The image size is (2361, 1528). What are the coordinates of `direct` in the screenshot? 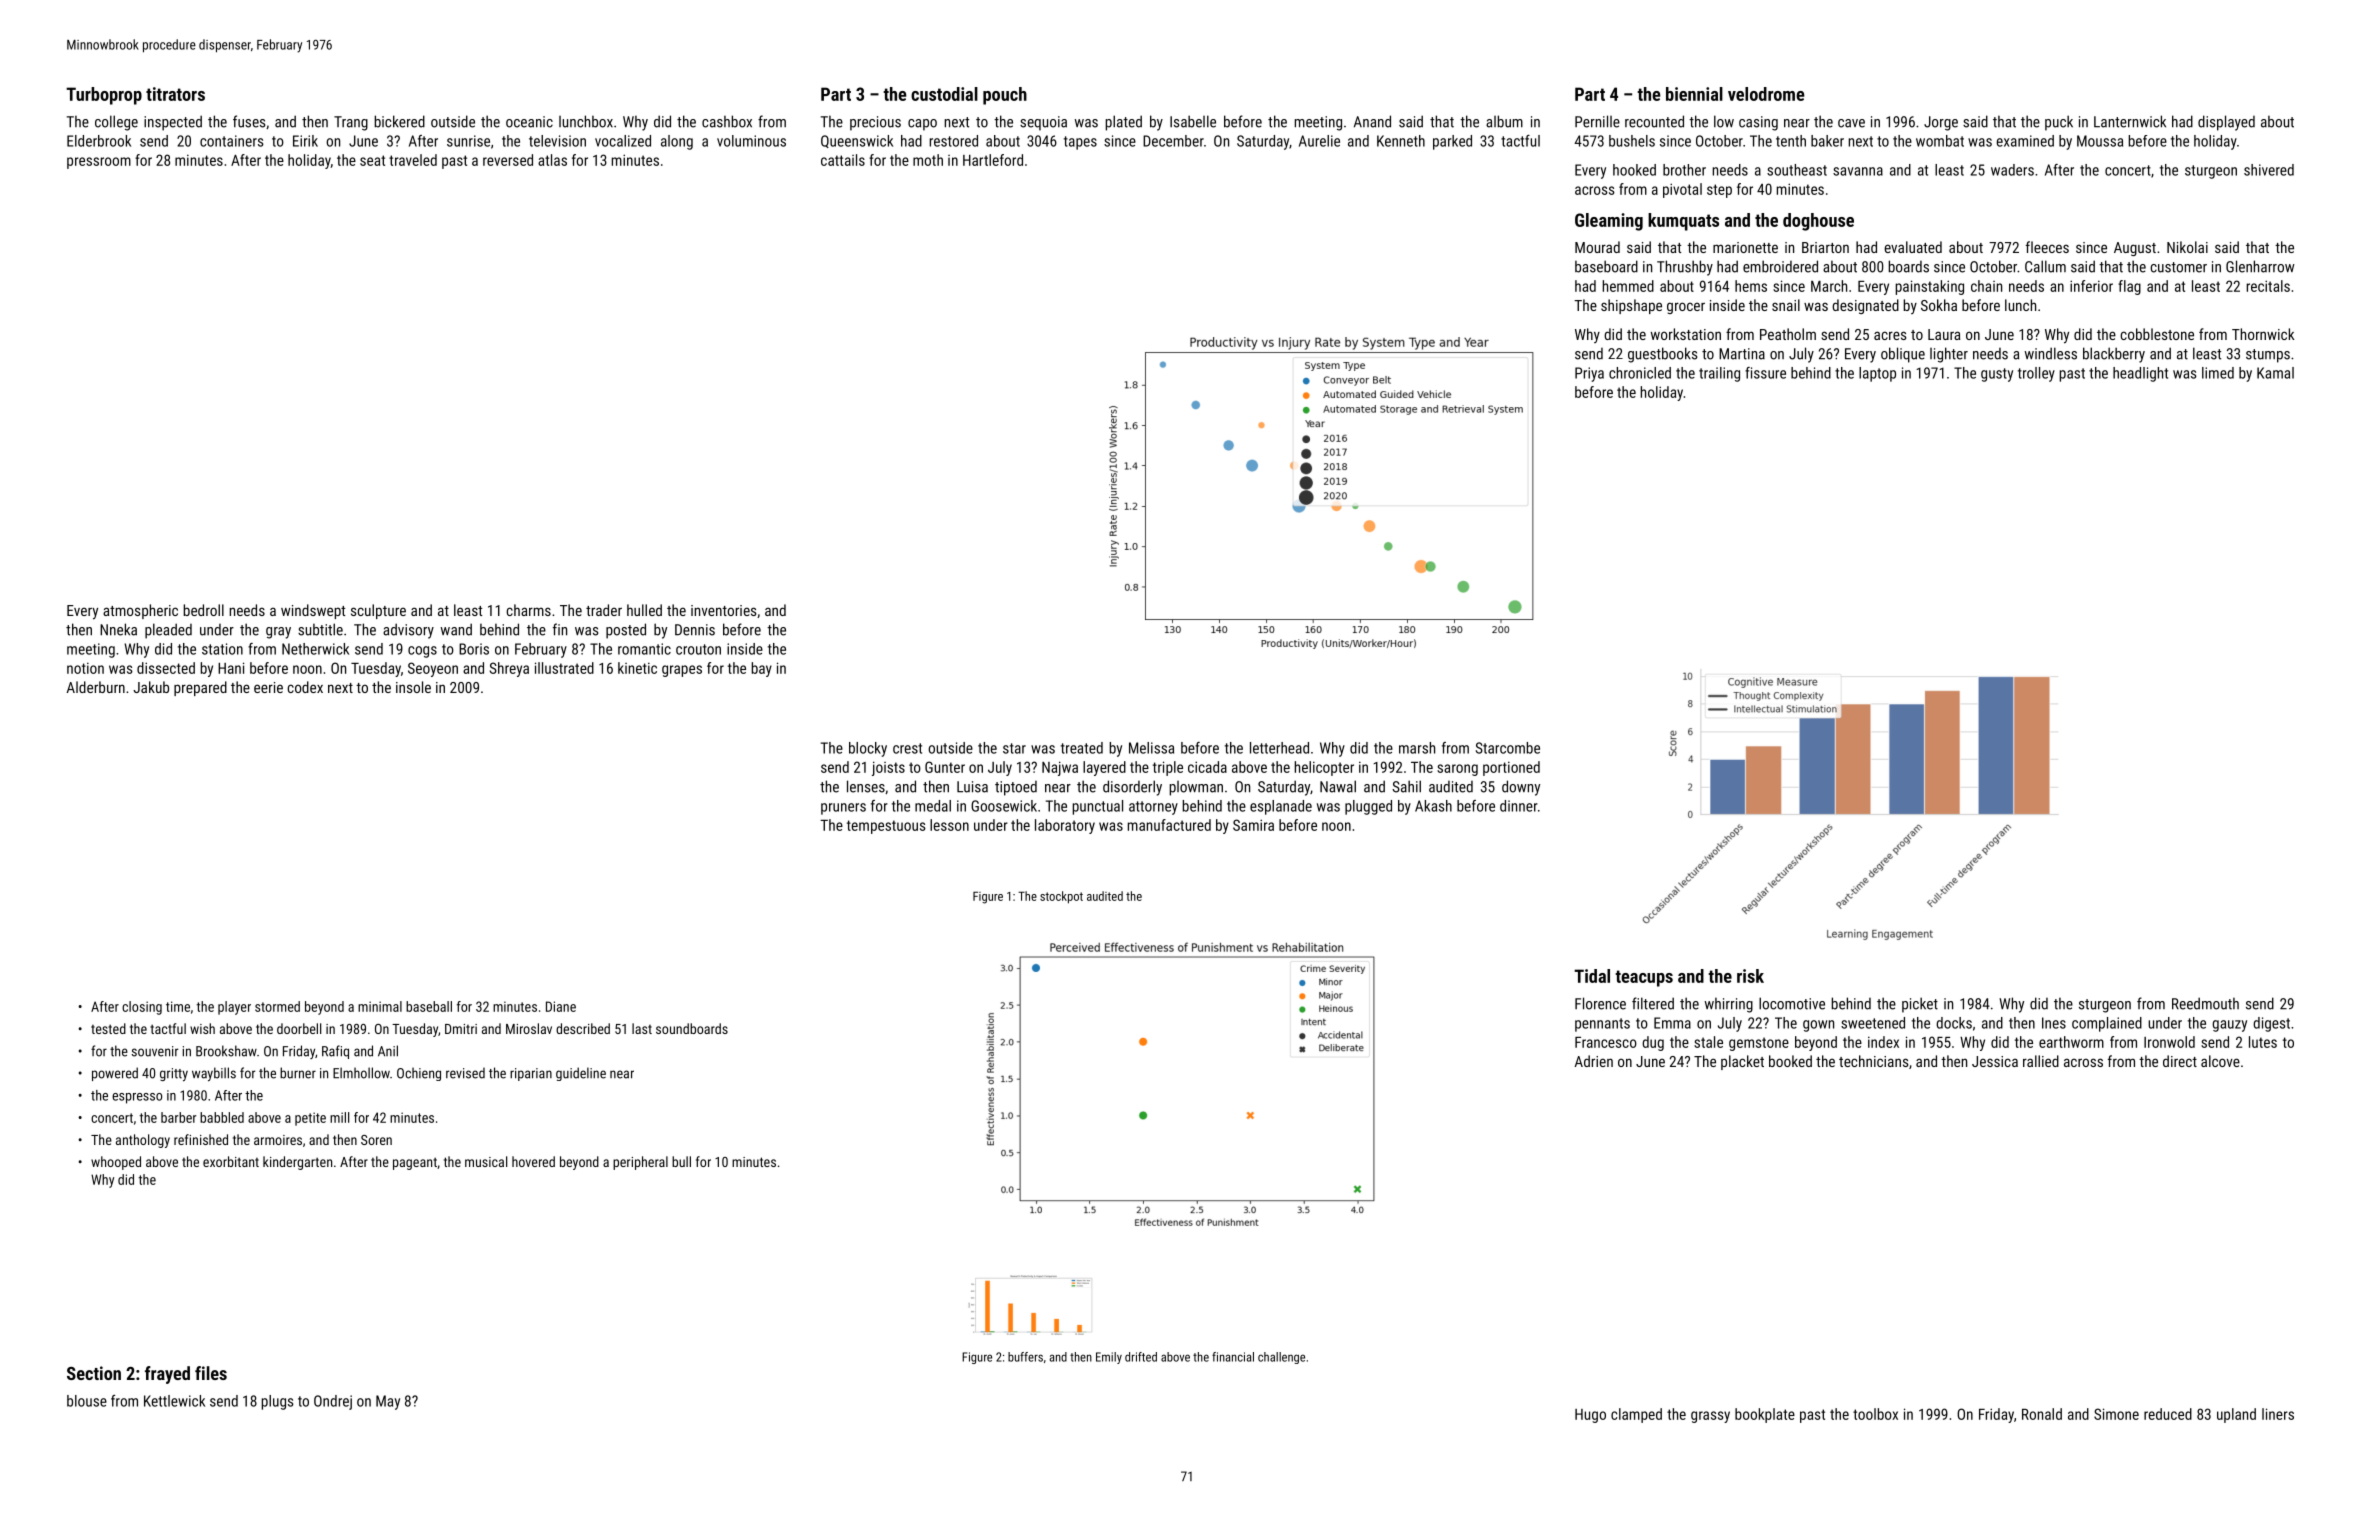 It's located at (2180, 1061).
